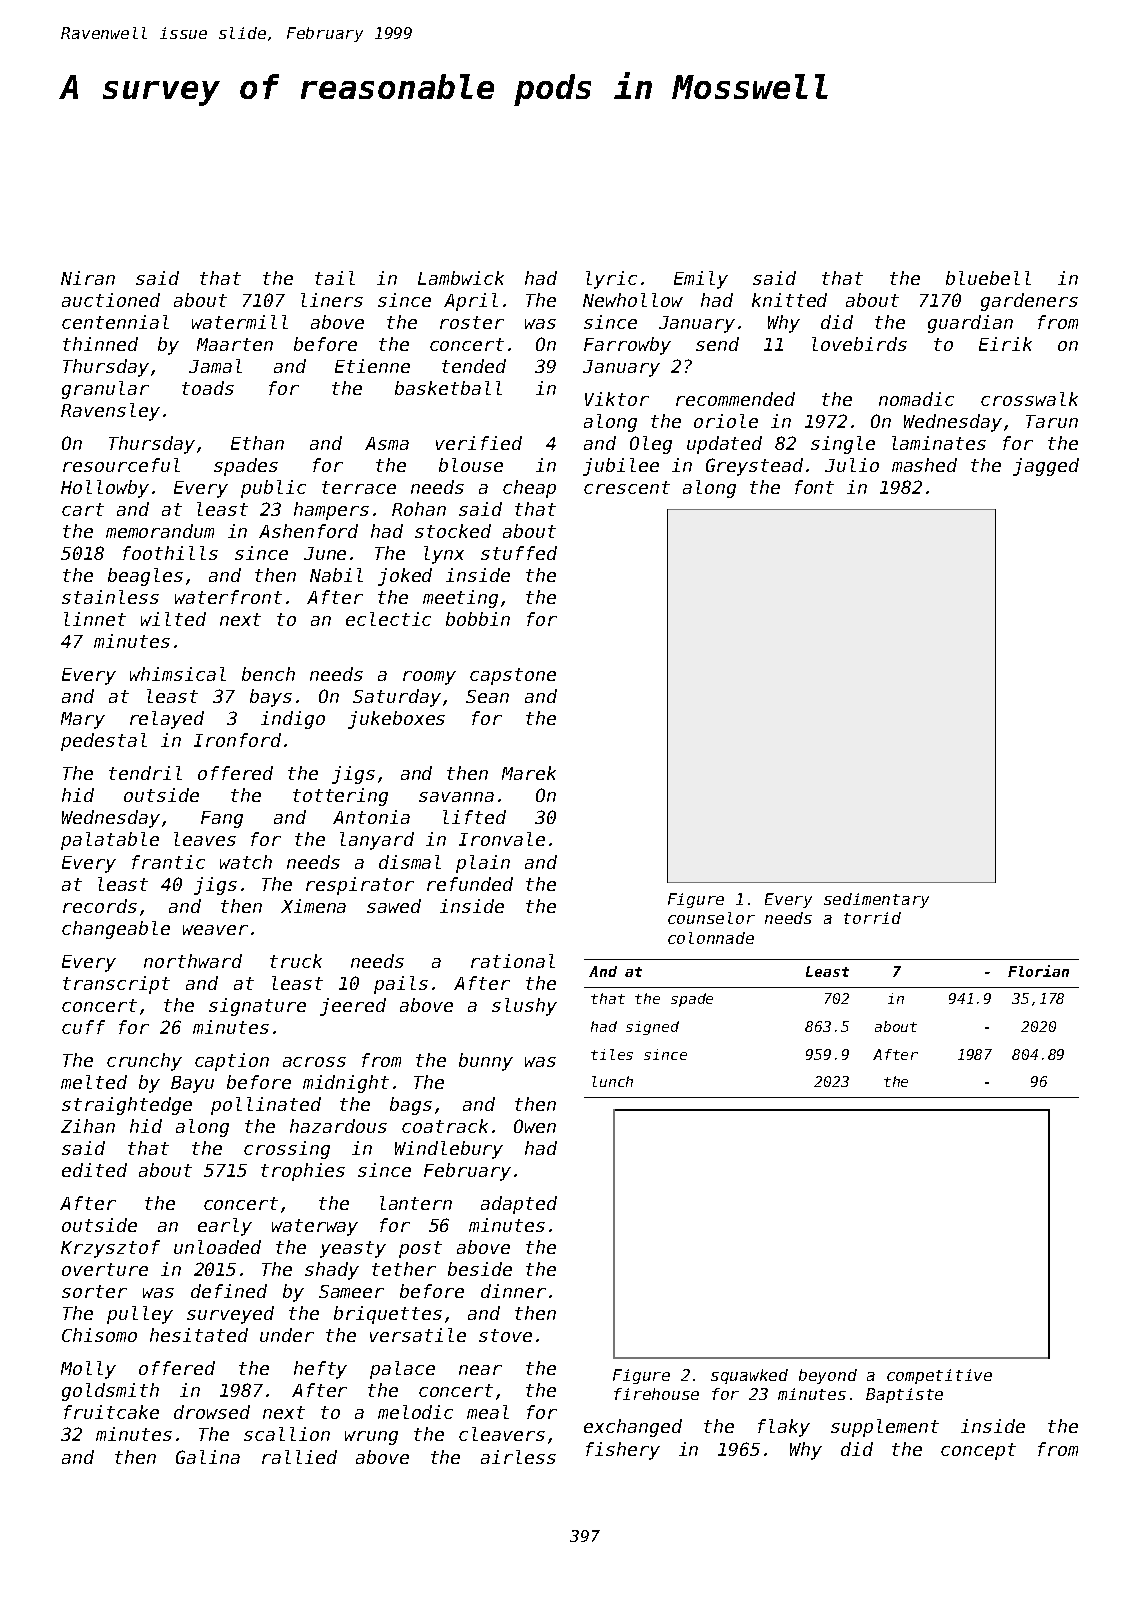  What do you see at coordinates (518, 1457) in the page?
I see `airless` at bounding box center [518, 1457].
